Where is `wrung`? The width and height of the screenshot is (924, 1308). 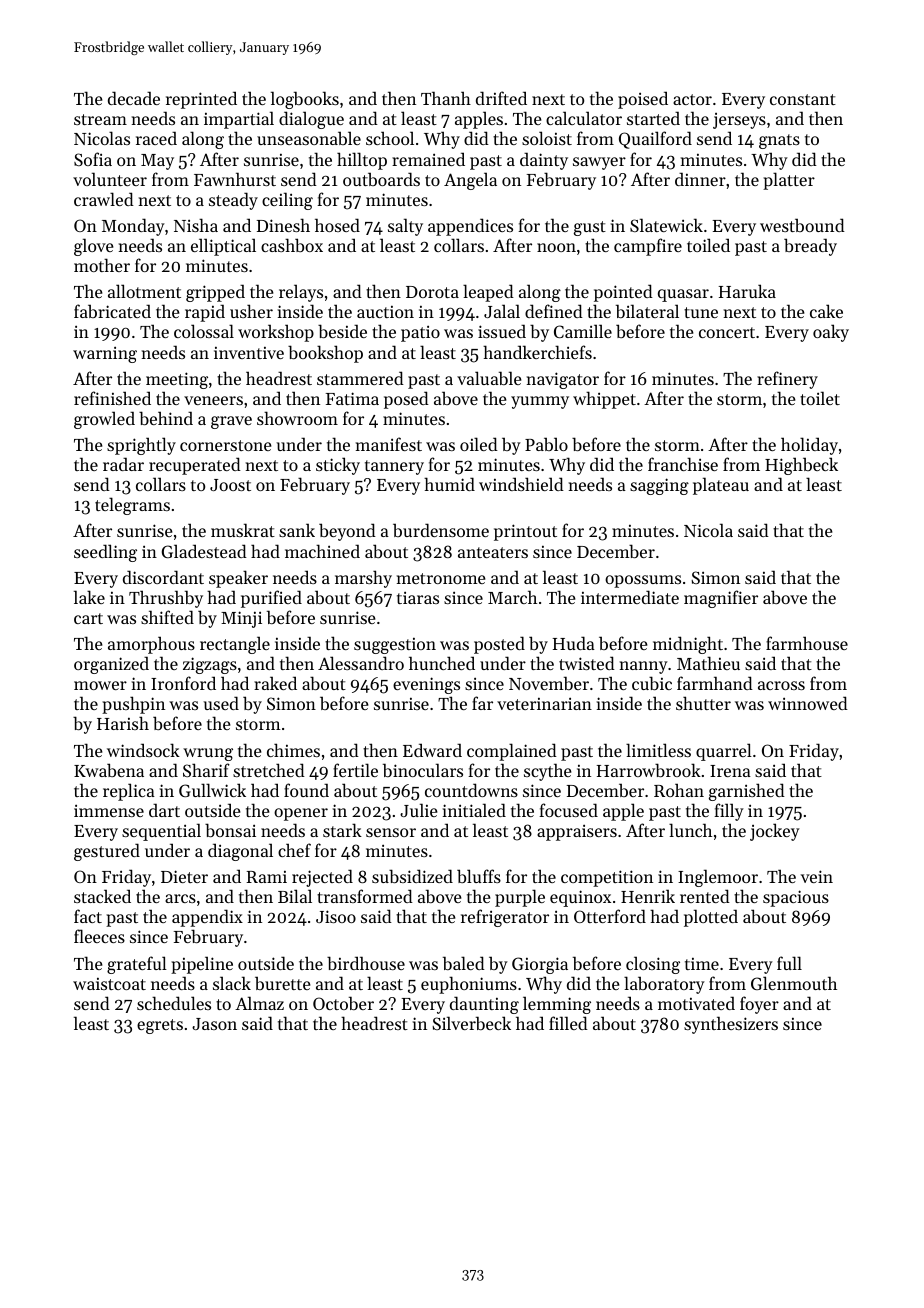
wrung is located at coordinates (208, 754).
